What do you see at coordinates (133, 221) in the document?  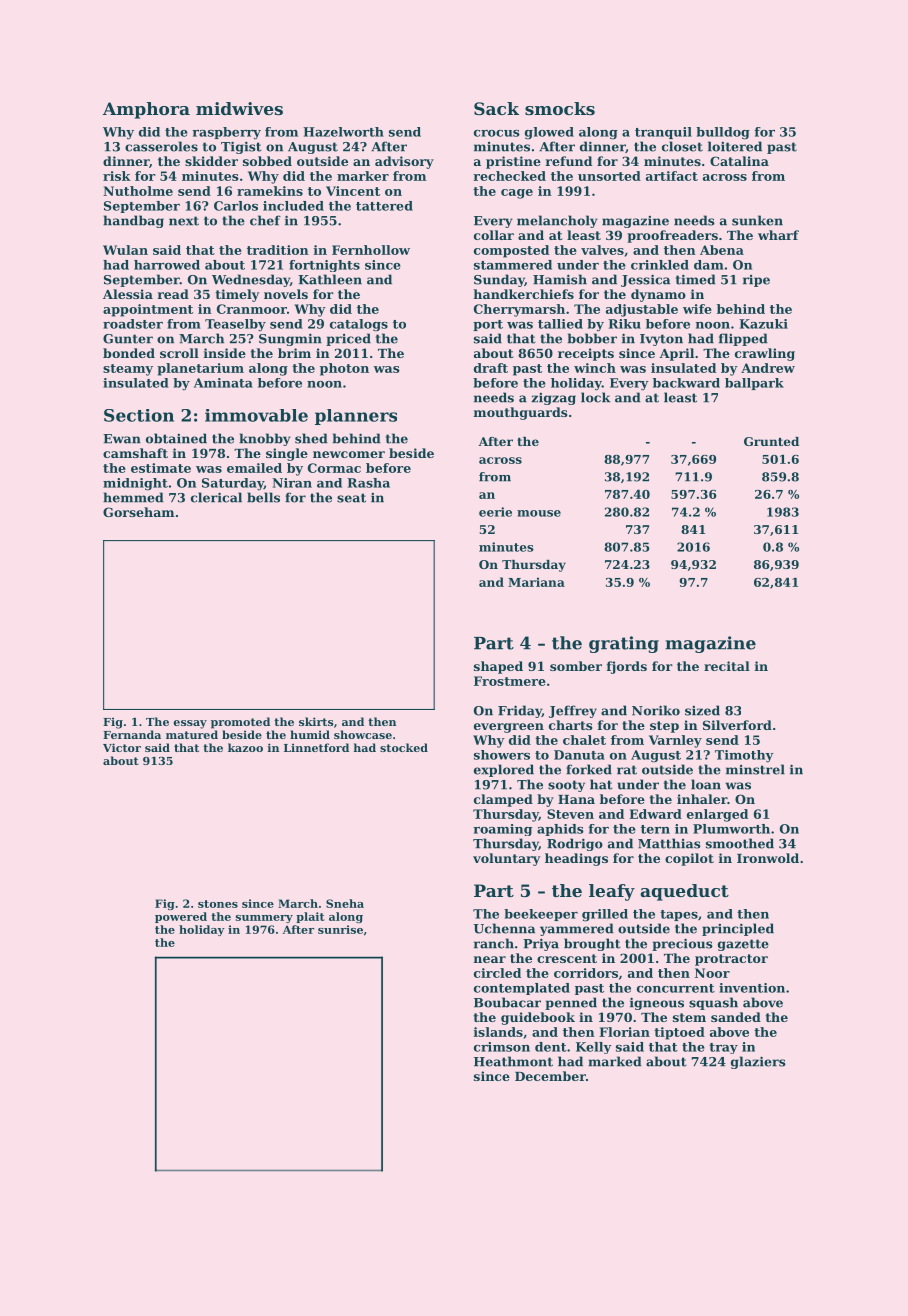 I see `handbag` at bounding box center [133, 221].
